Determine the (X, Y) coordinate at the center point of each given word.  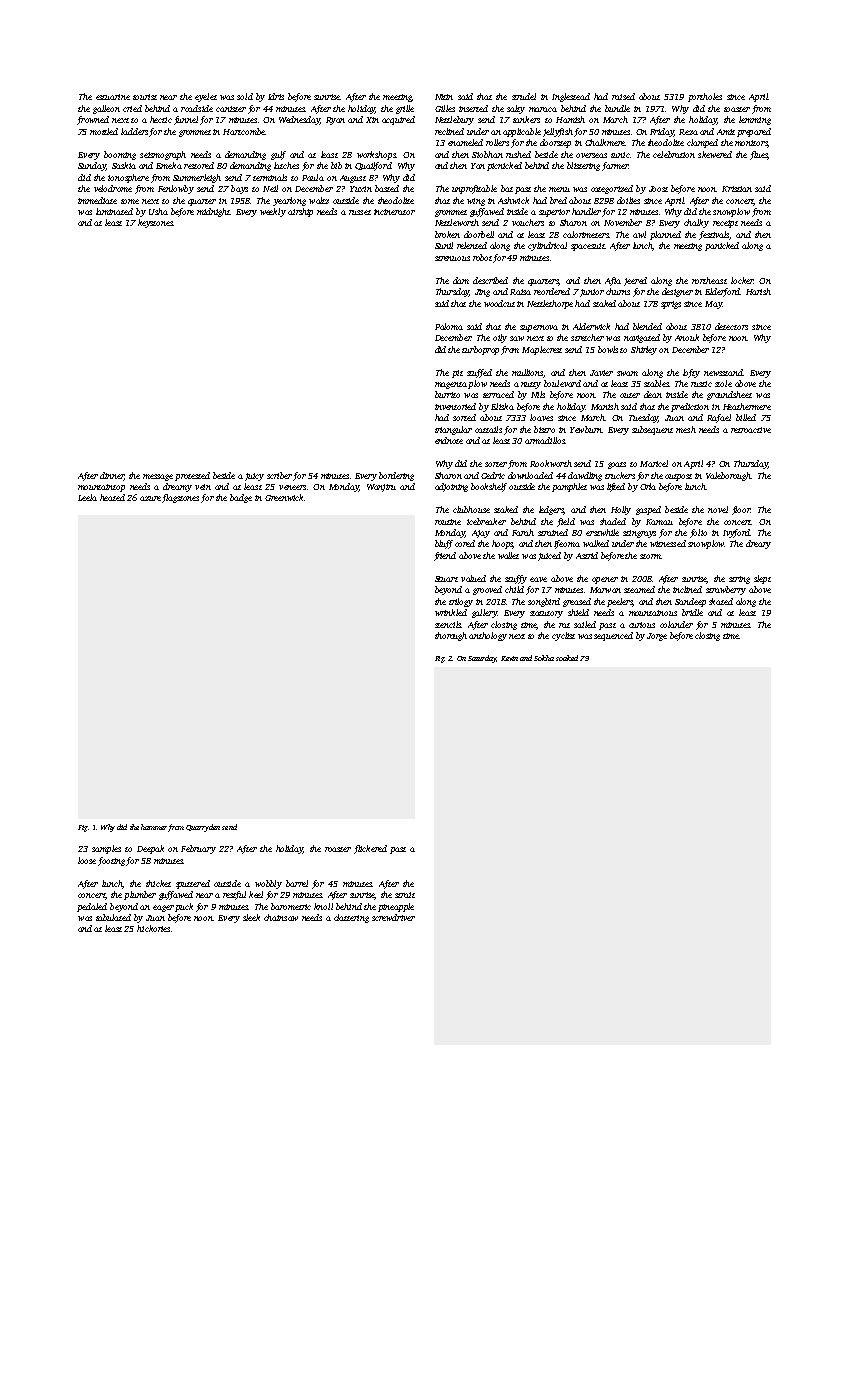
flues (759, 155)
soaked (567, 658)
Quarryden (203, 828)
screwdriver (393, 917)
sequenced (613, 636)
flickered (370, 849)
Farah (523, 532)
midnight (213, 212)
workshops (376, 155)
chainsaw (281, 917)
